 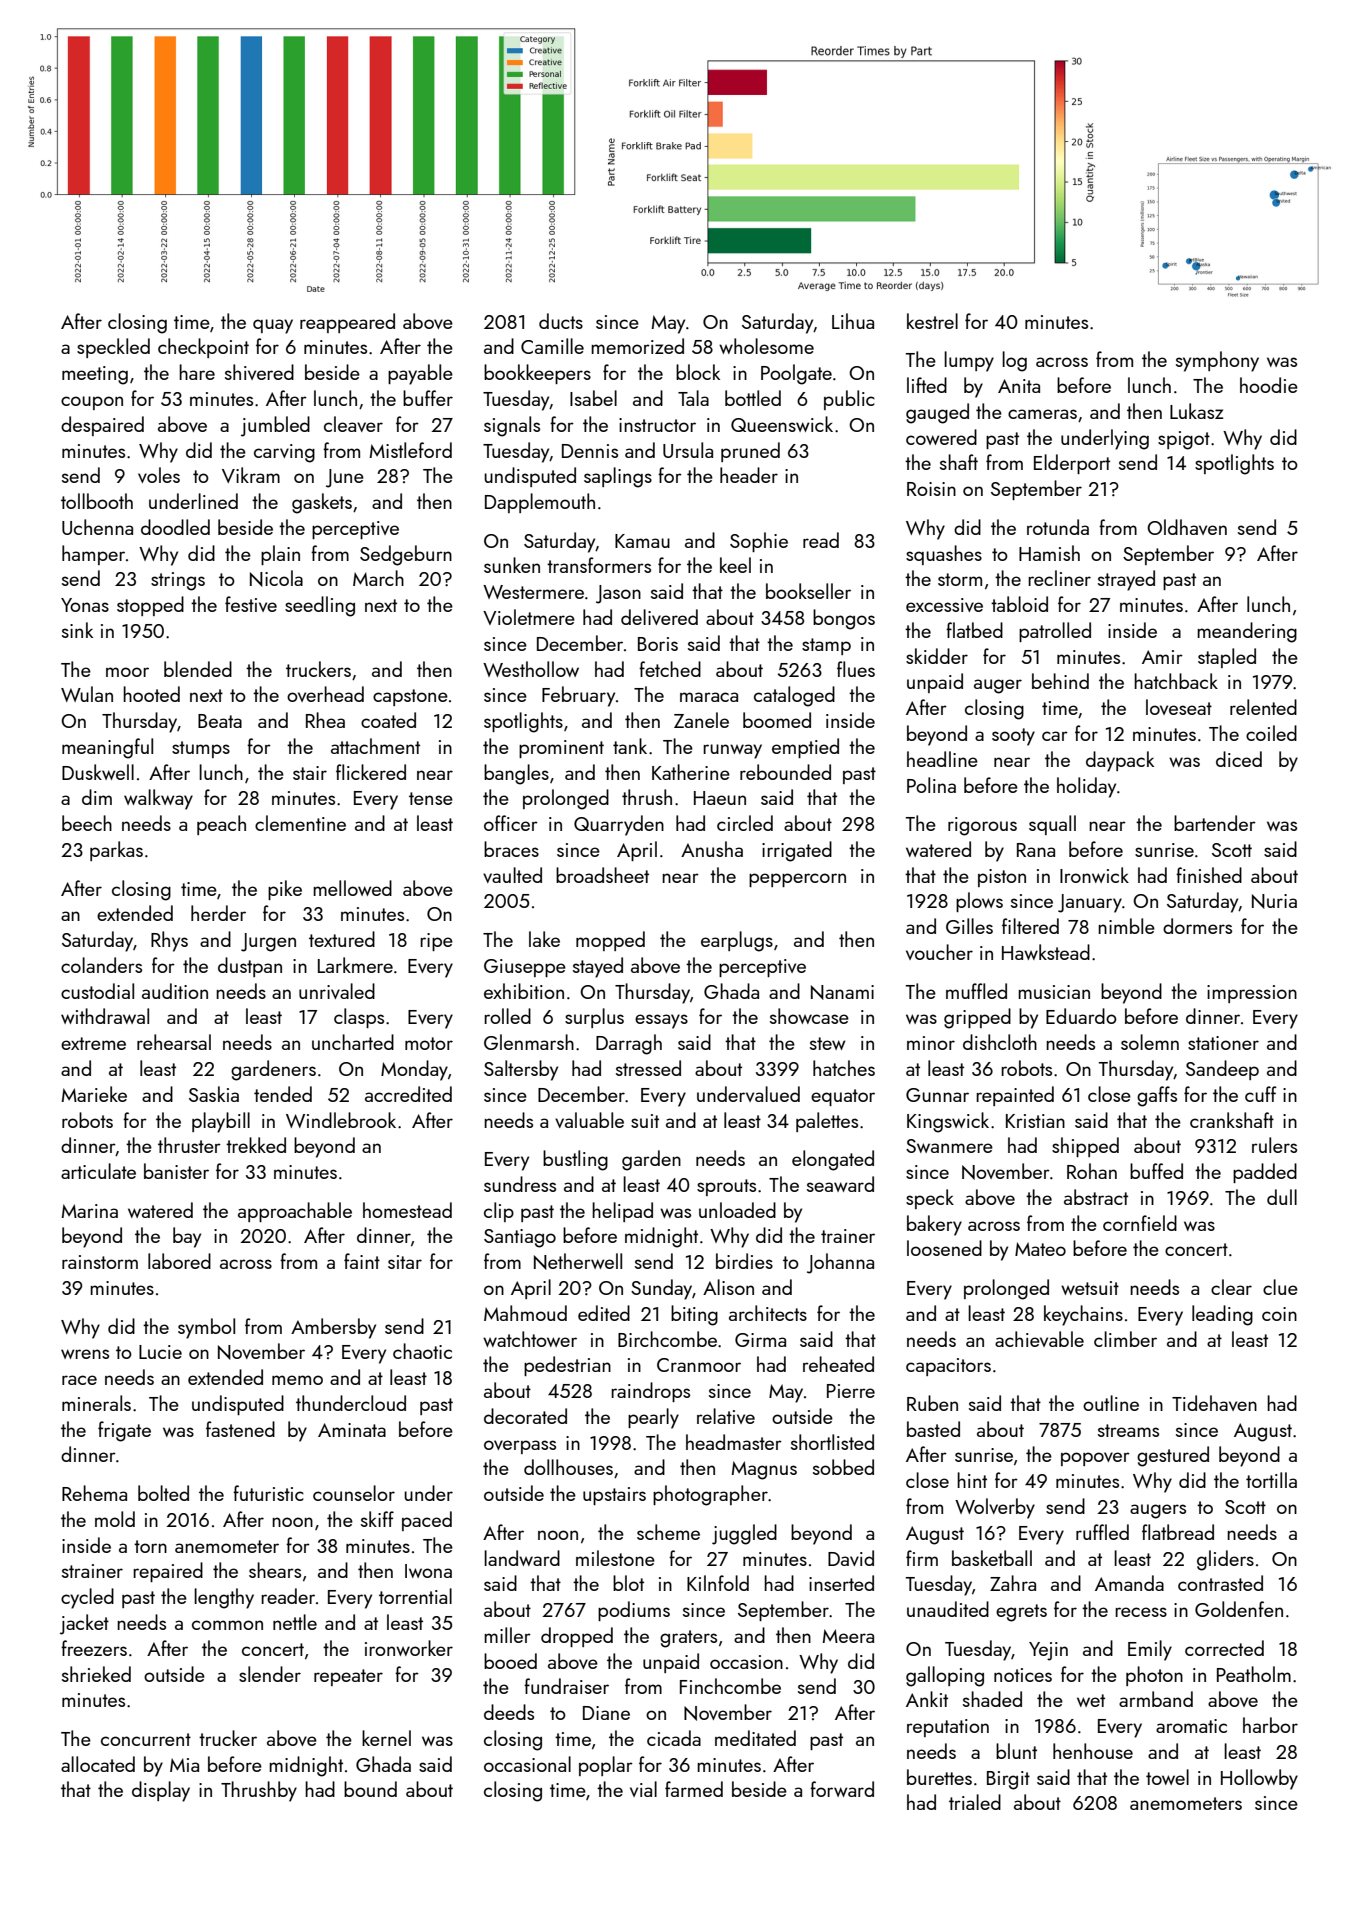 I want to click on audition, so click(x=175, y=991).
